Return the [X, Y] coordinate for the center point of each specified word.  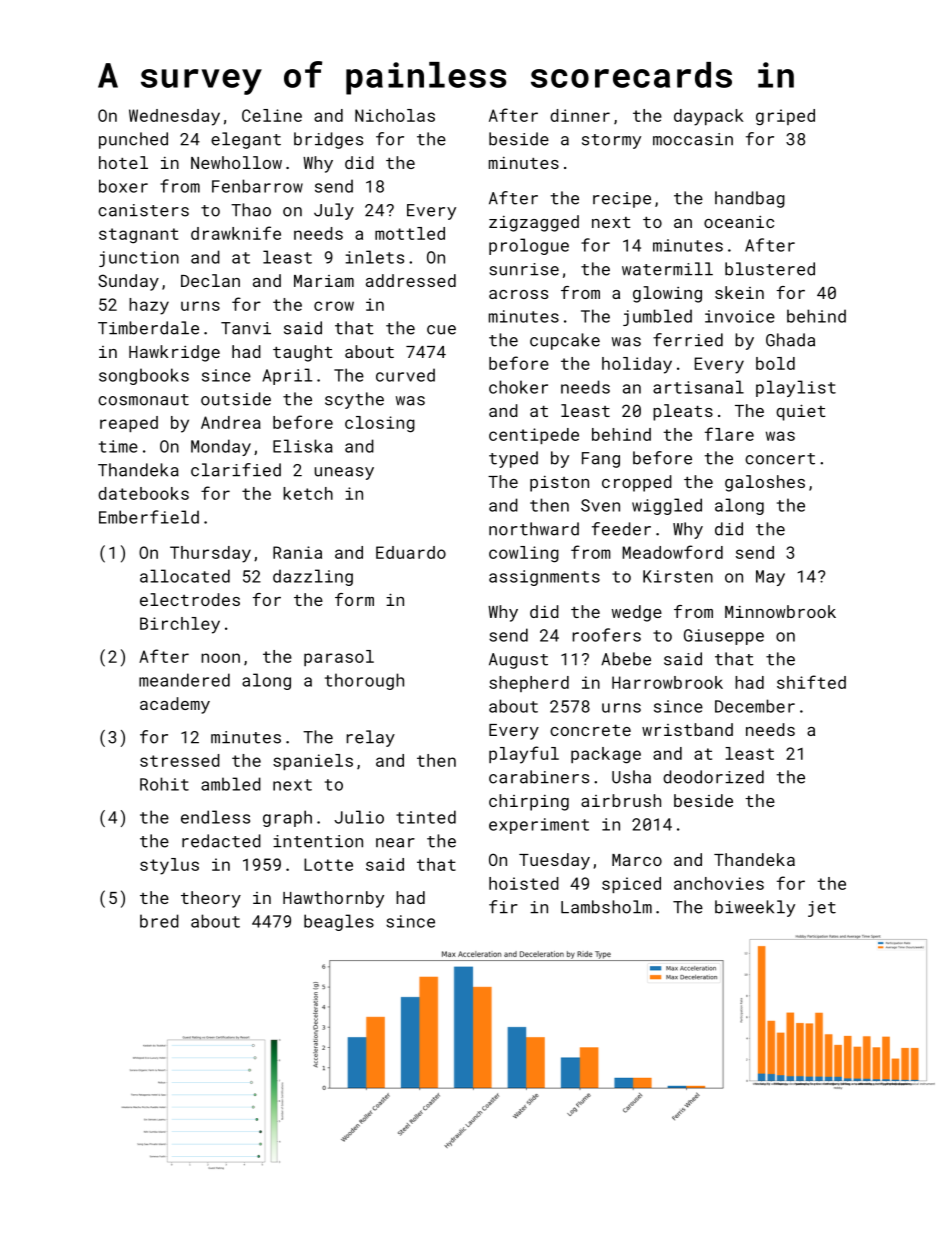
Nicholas [395, 115]
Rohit [164, 784]
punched [133, 140]
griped [785, 117]
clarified [236, 470]
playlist [796, 388]
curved [405, 375]
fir [503, 906]
